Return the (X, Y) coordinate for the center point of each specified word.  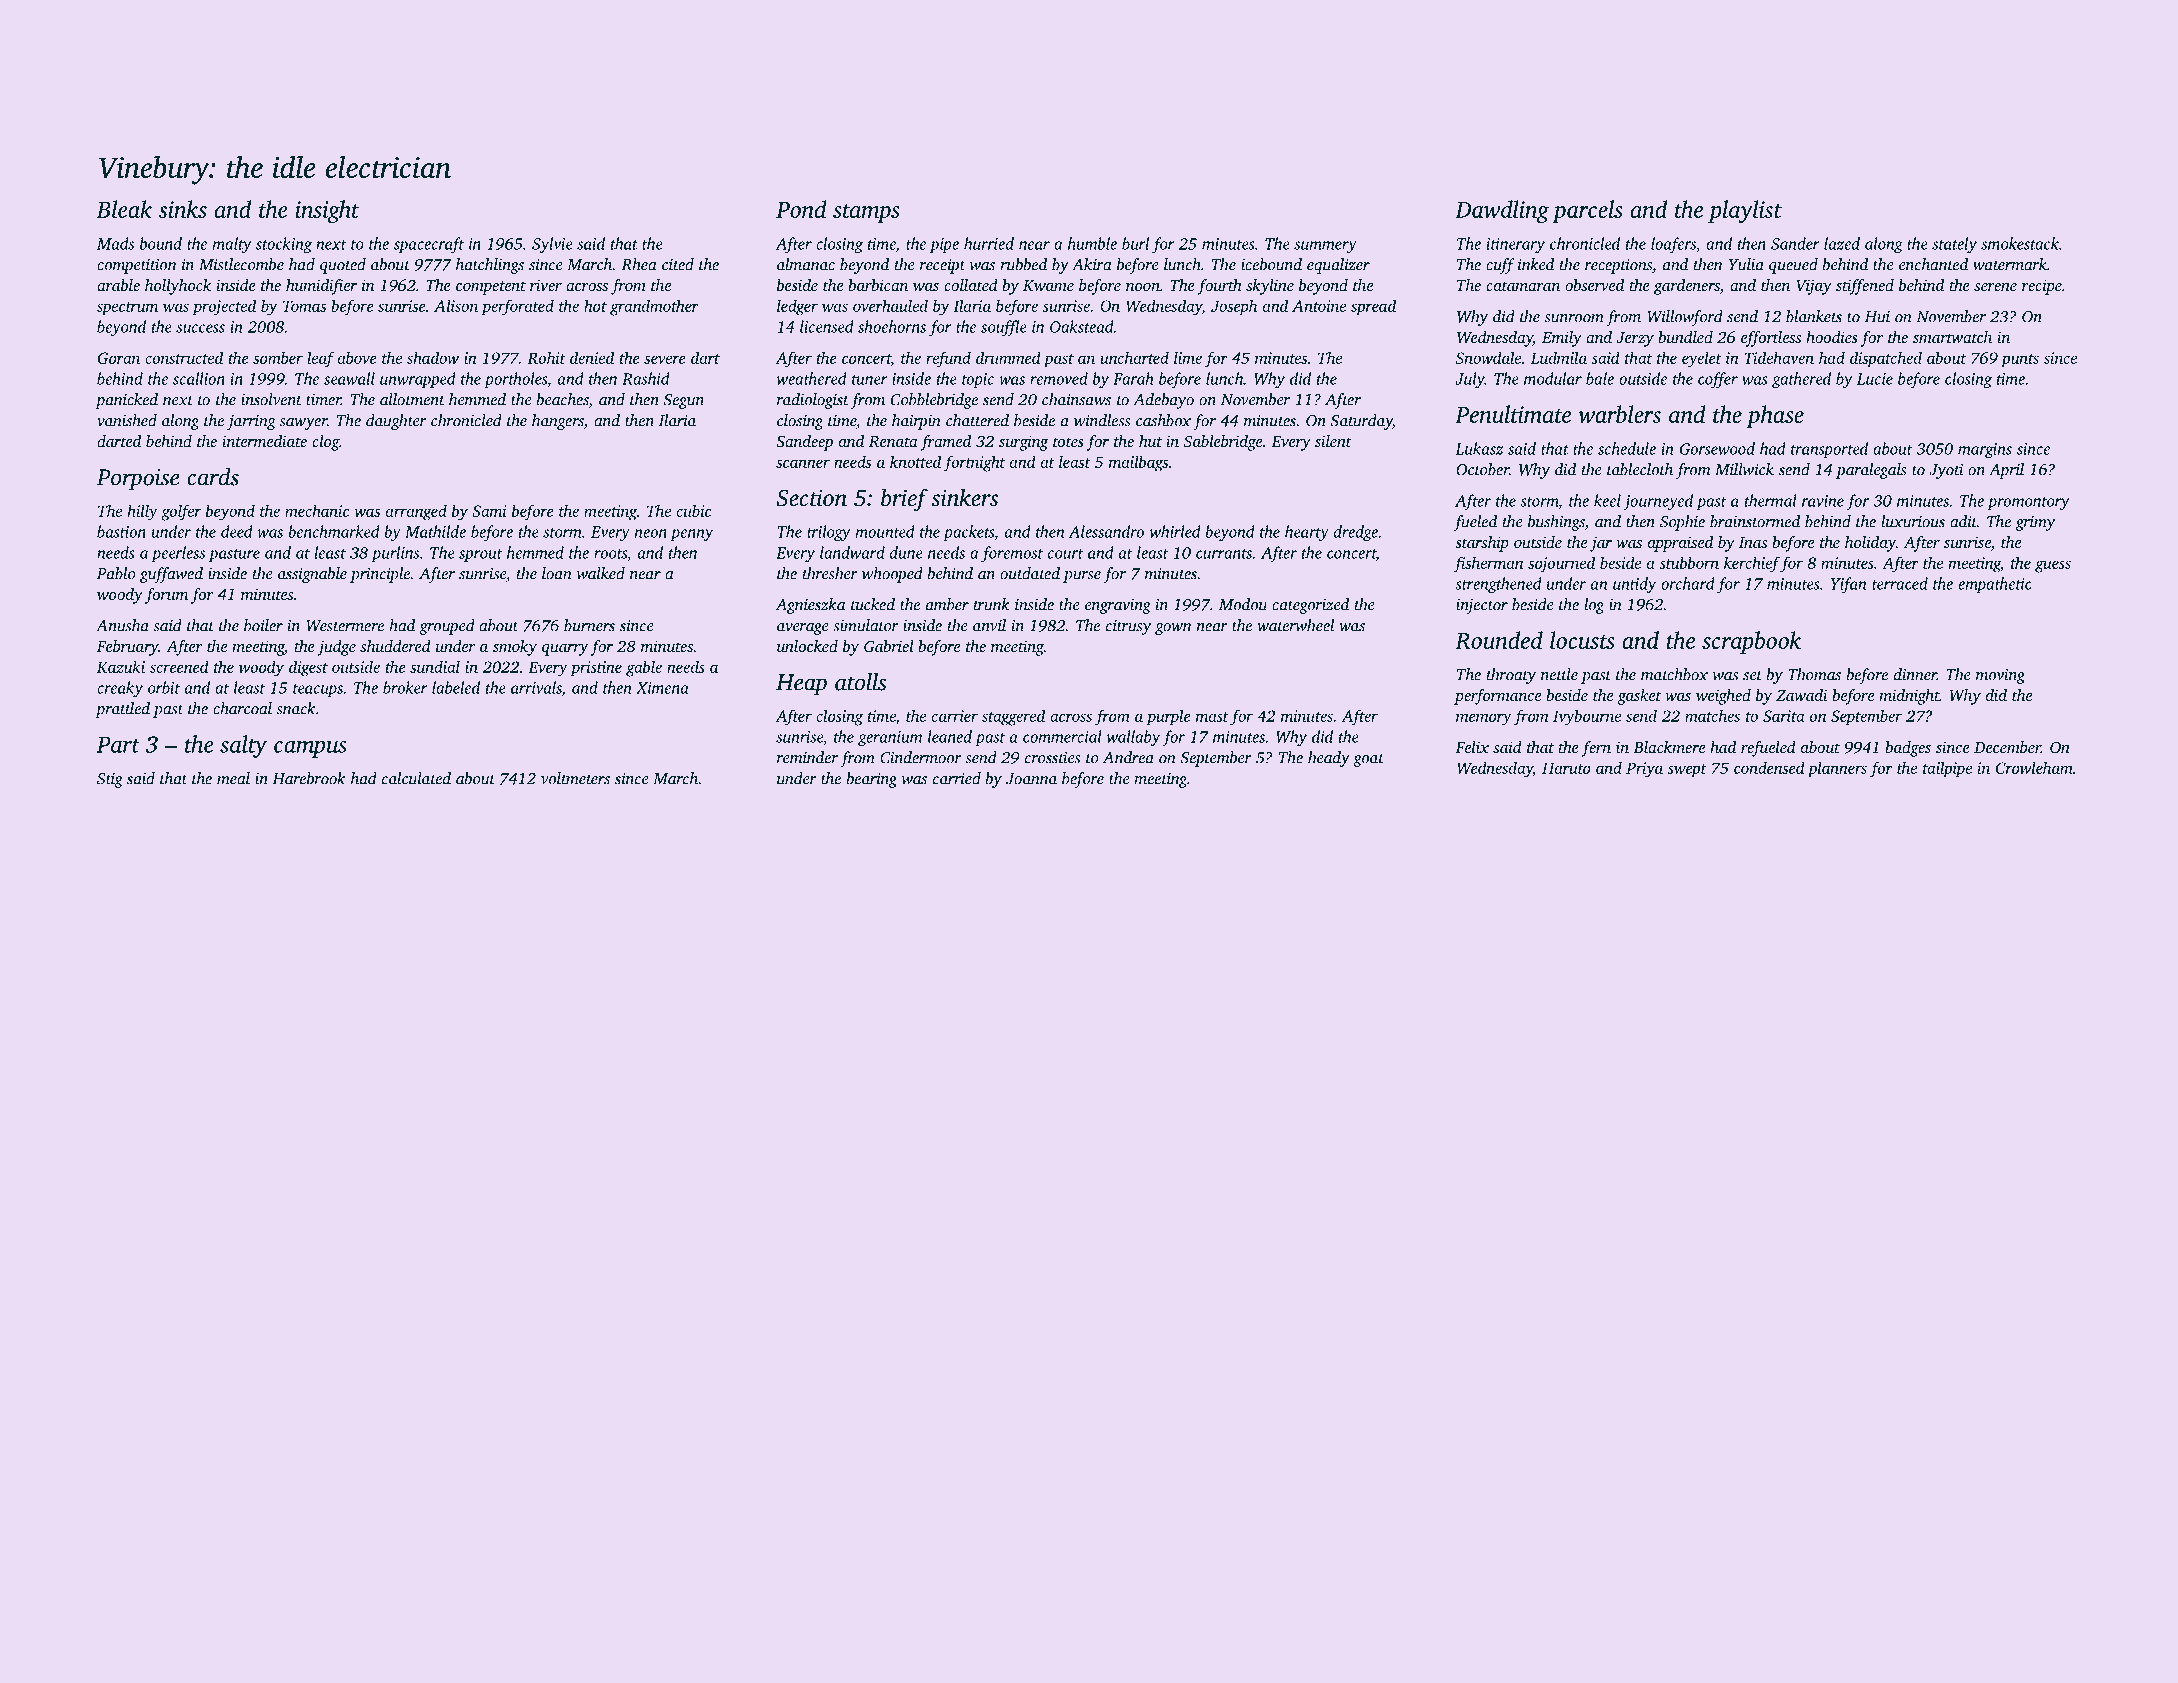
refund (948, 359)
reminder (807, 757)
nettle (1559, 674)
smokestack (2020, 243)
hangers (558, 422)
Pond (801, 209)
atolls (861, 682)
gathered (1801, 380)
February (128, 648)
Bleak (124, 209)
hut (1150, 441)
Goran (119, 358)
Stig (110, 780)
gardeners (1687, 287)
